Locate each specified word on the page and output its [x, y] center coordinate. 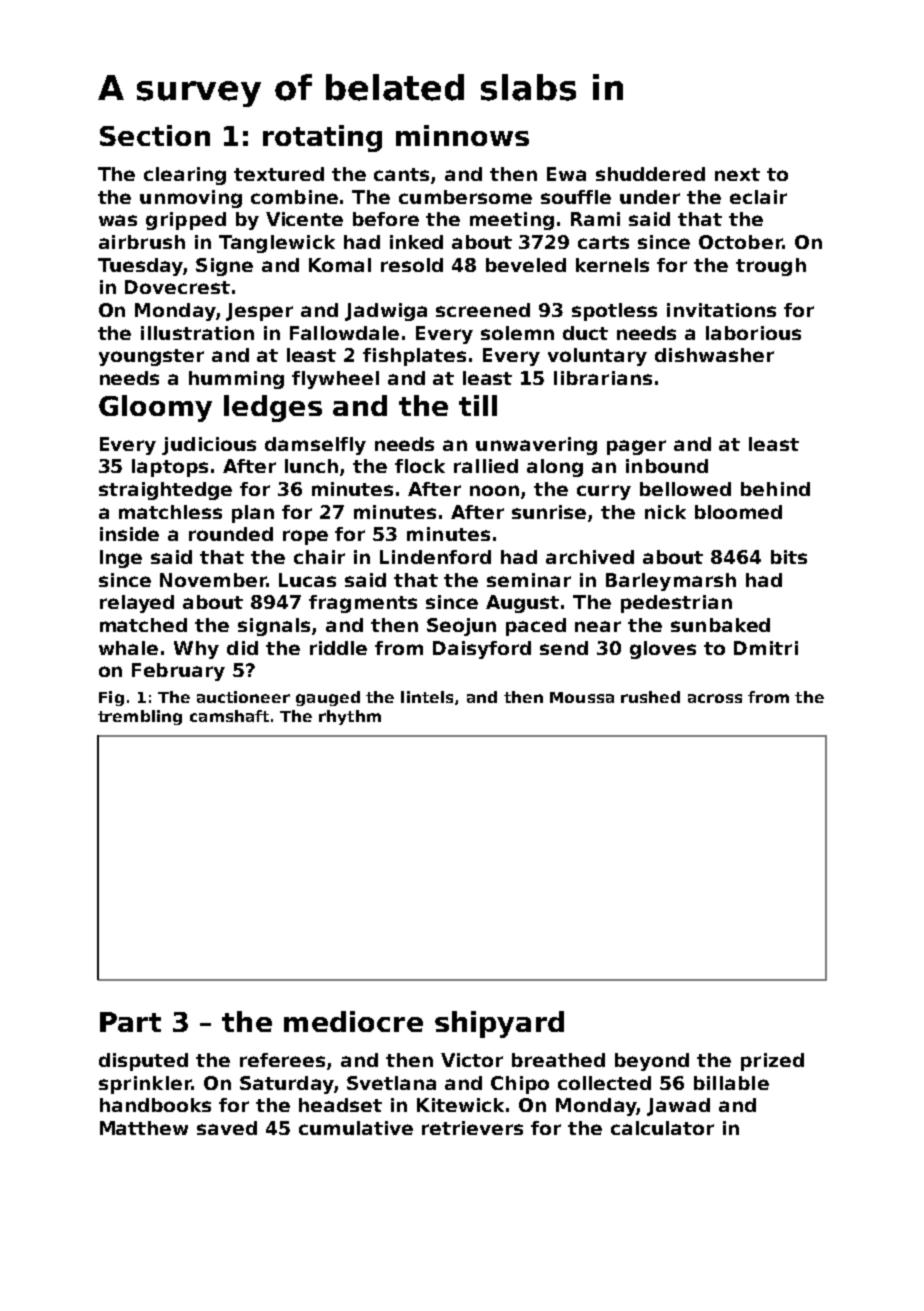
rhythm [350, 717]
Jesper [259, 312]
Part [130, 1022]
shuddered [650, 174]
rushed [650, 697]
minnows [462, 135]
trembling [140, 717]
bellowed [685, 489]
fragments [363, 604]
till [478, 405]
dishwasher [714, 355]
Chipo [520, 1085]
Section [155, 135]
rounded [231, 534]
